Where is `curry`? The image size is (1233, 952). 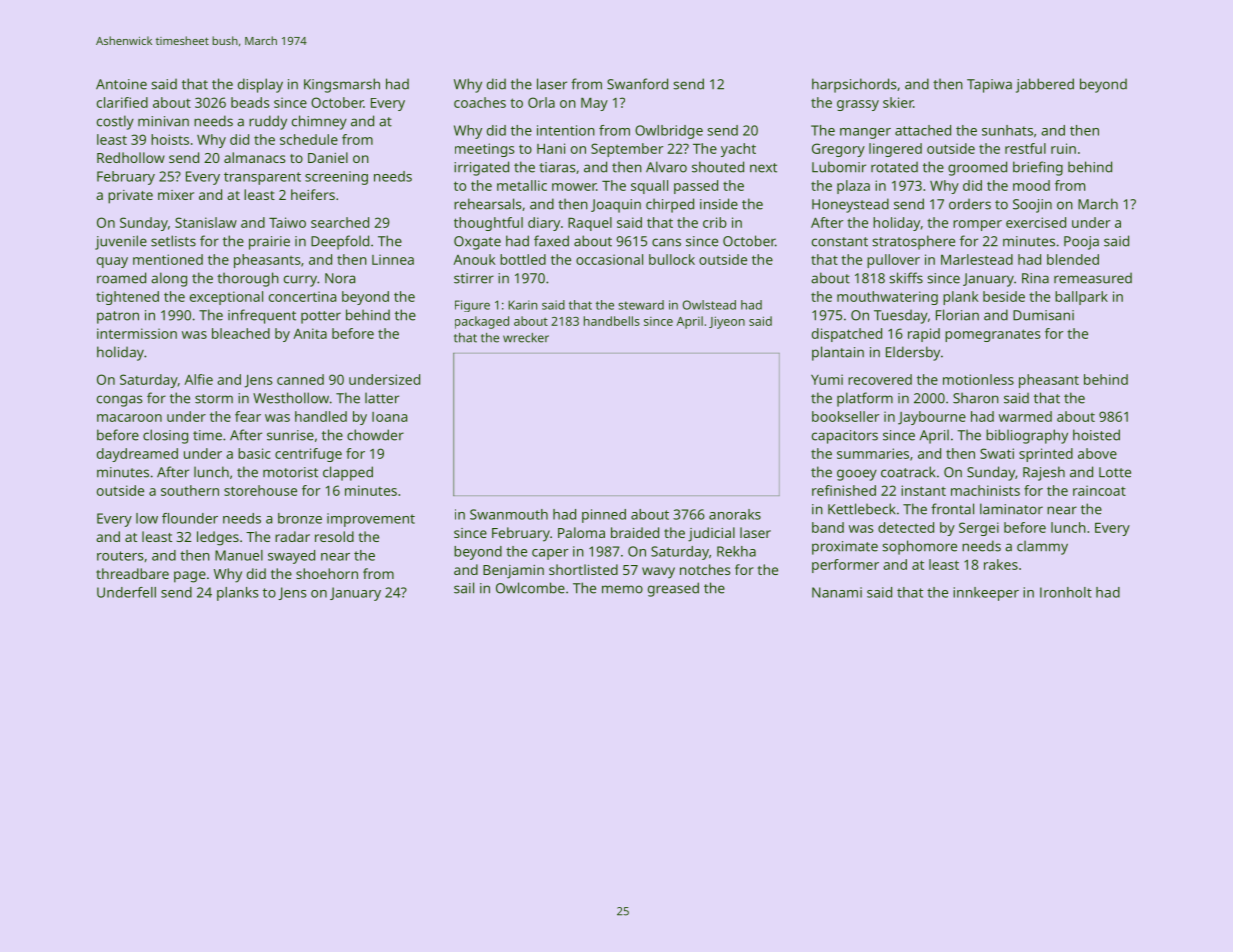 curry is located at coordinates (300, 281).
